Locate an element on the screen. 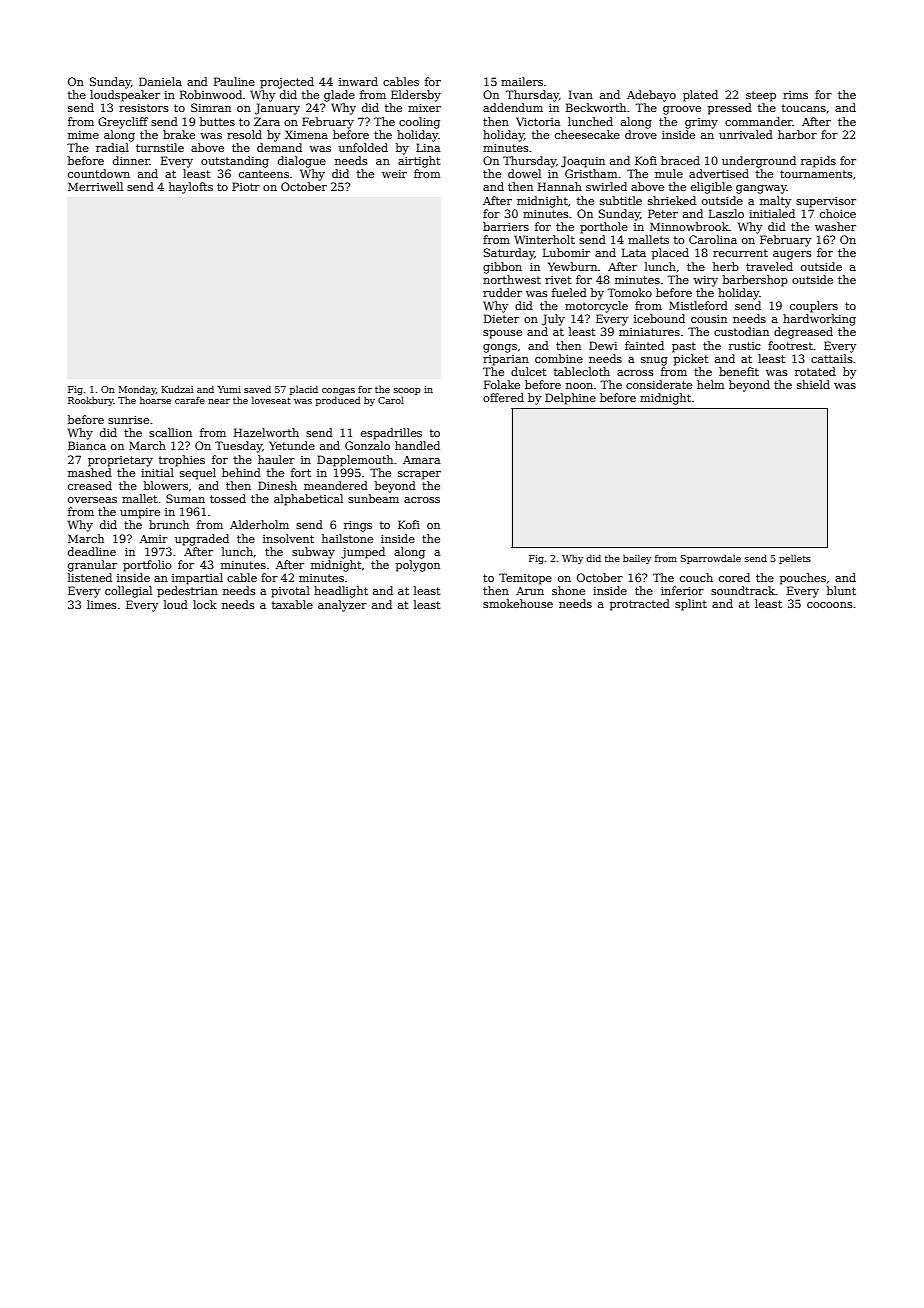 This screenshot has height=1308, width=924. polygon is located at coordinates (418, 566).
